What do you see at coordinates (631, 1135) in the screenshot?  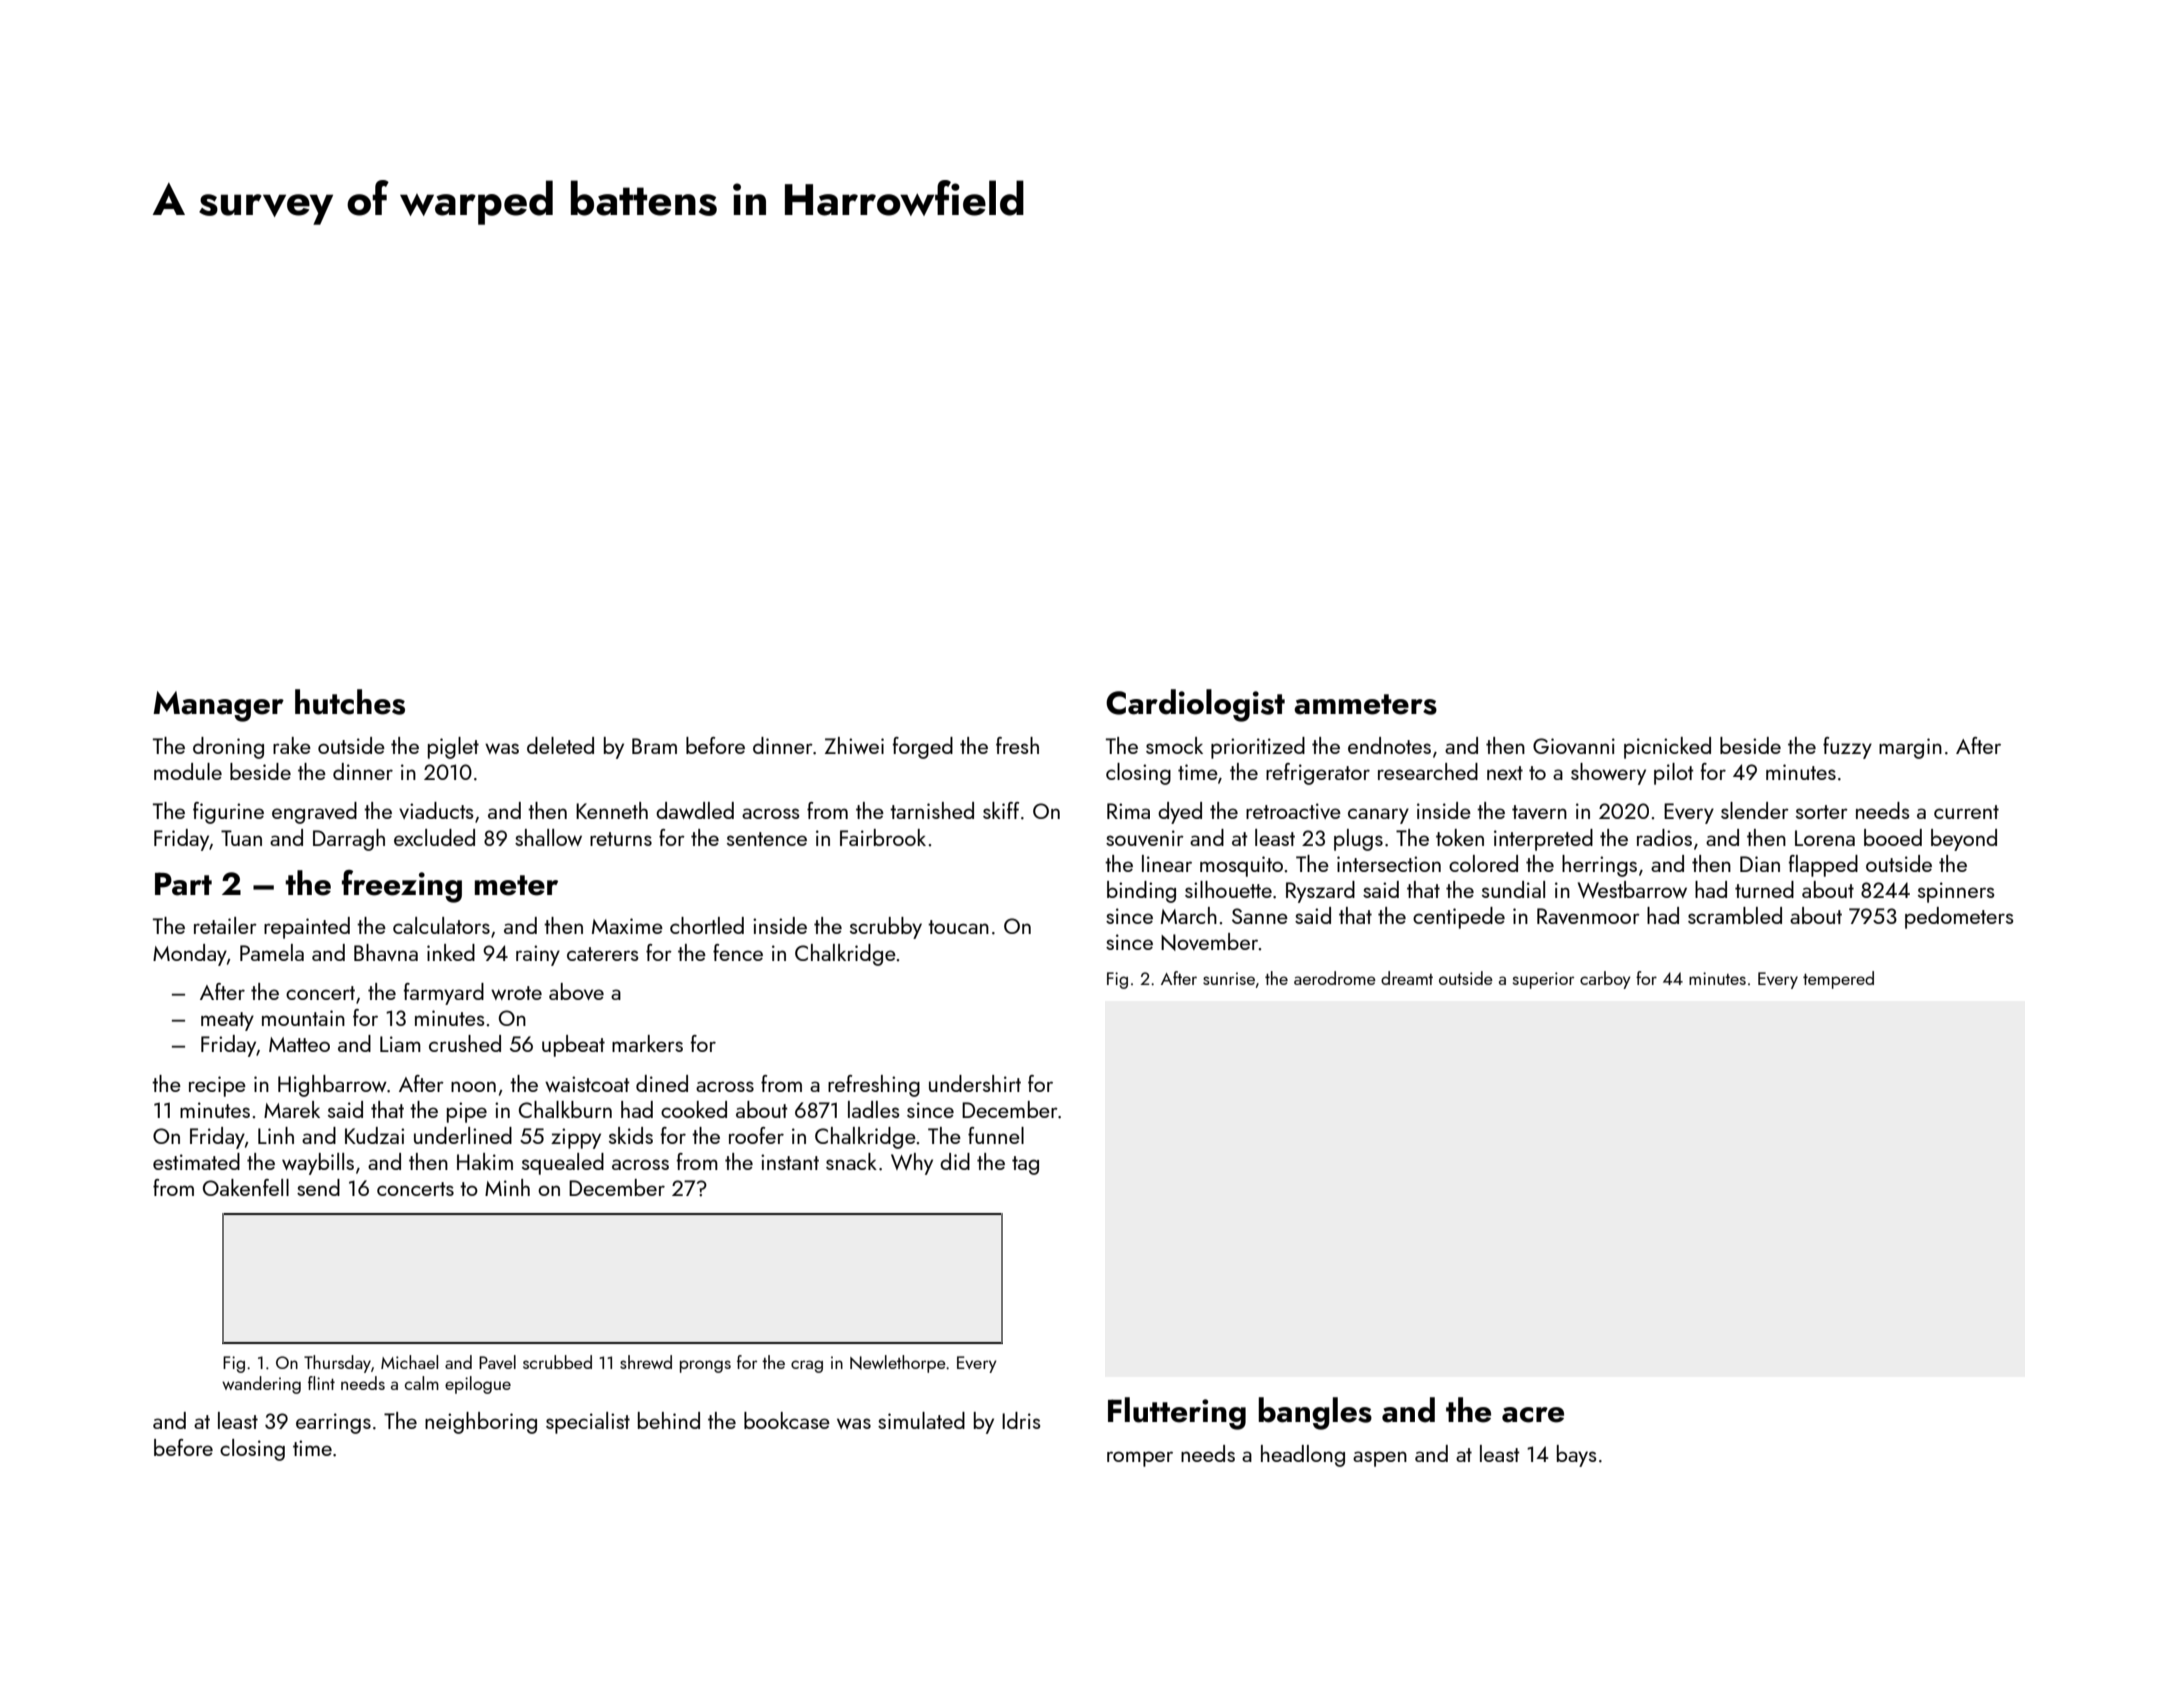 I see `skids` at bounding box center [631, 1135].
